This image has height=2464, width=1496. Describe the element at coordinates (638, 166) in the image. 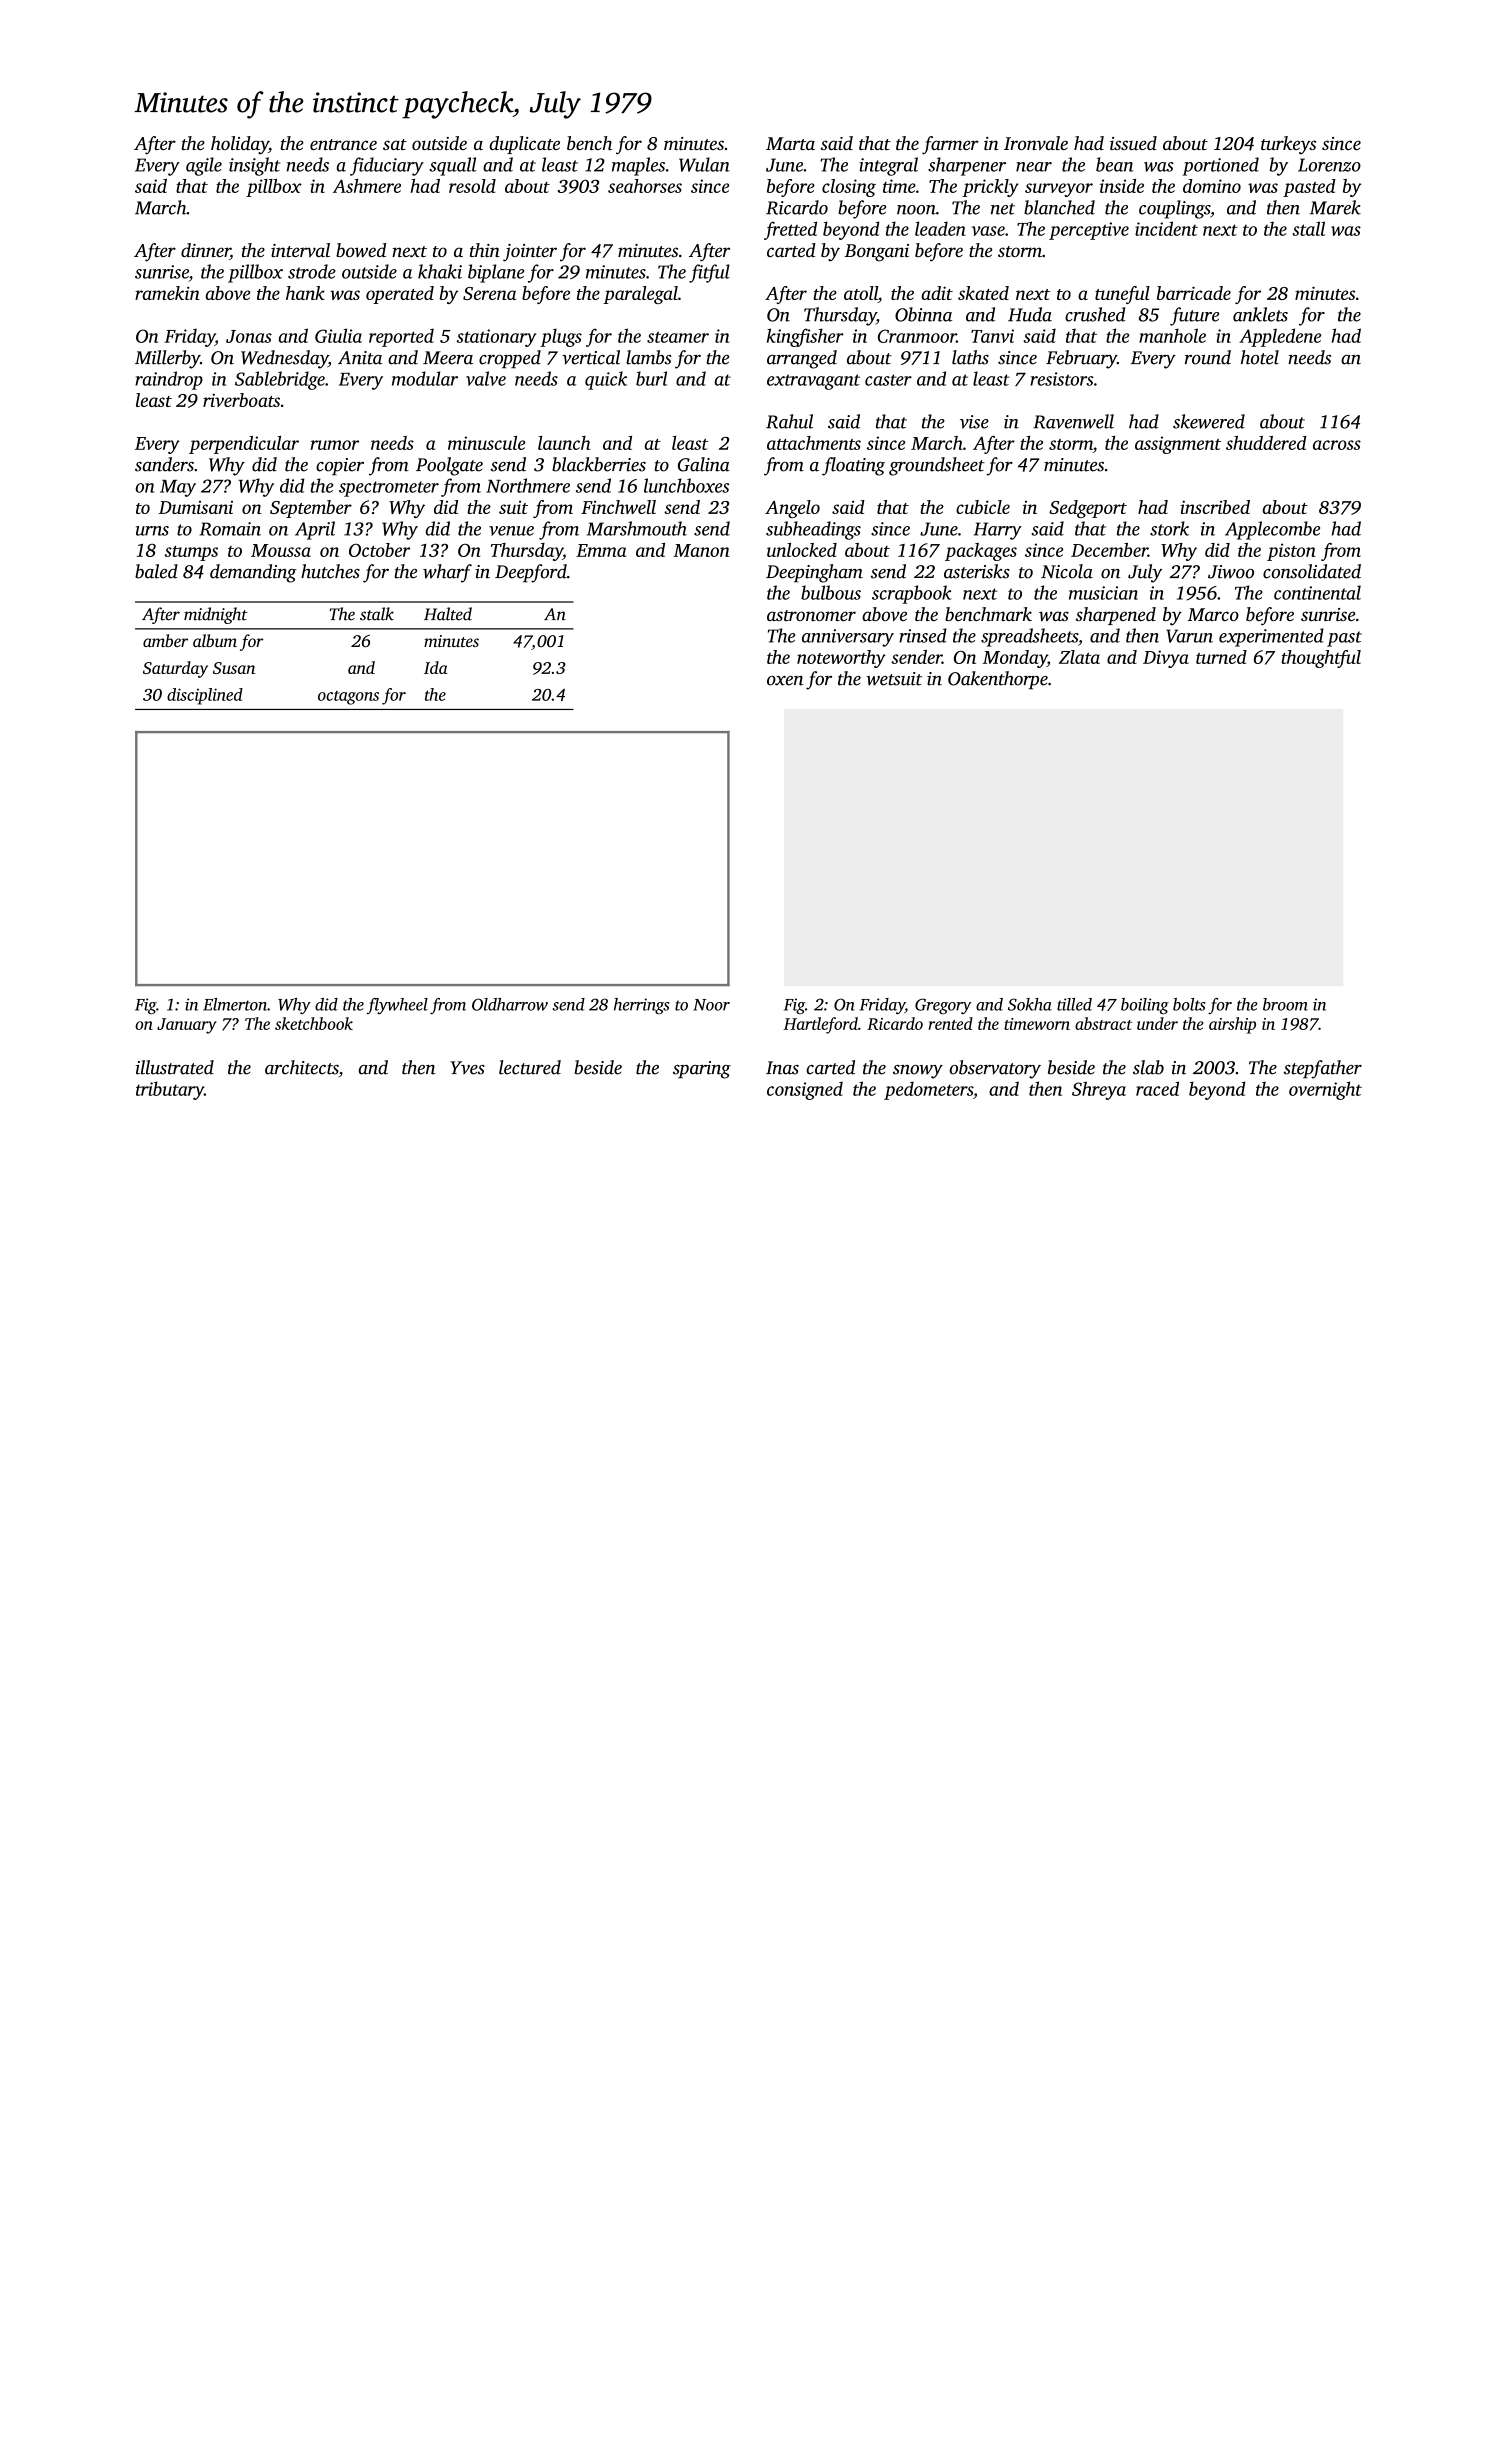

I see `maples` at that location.
